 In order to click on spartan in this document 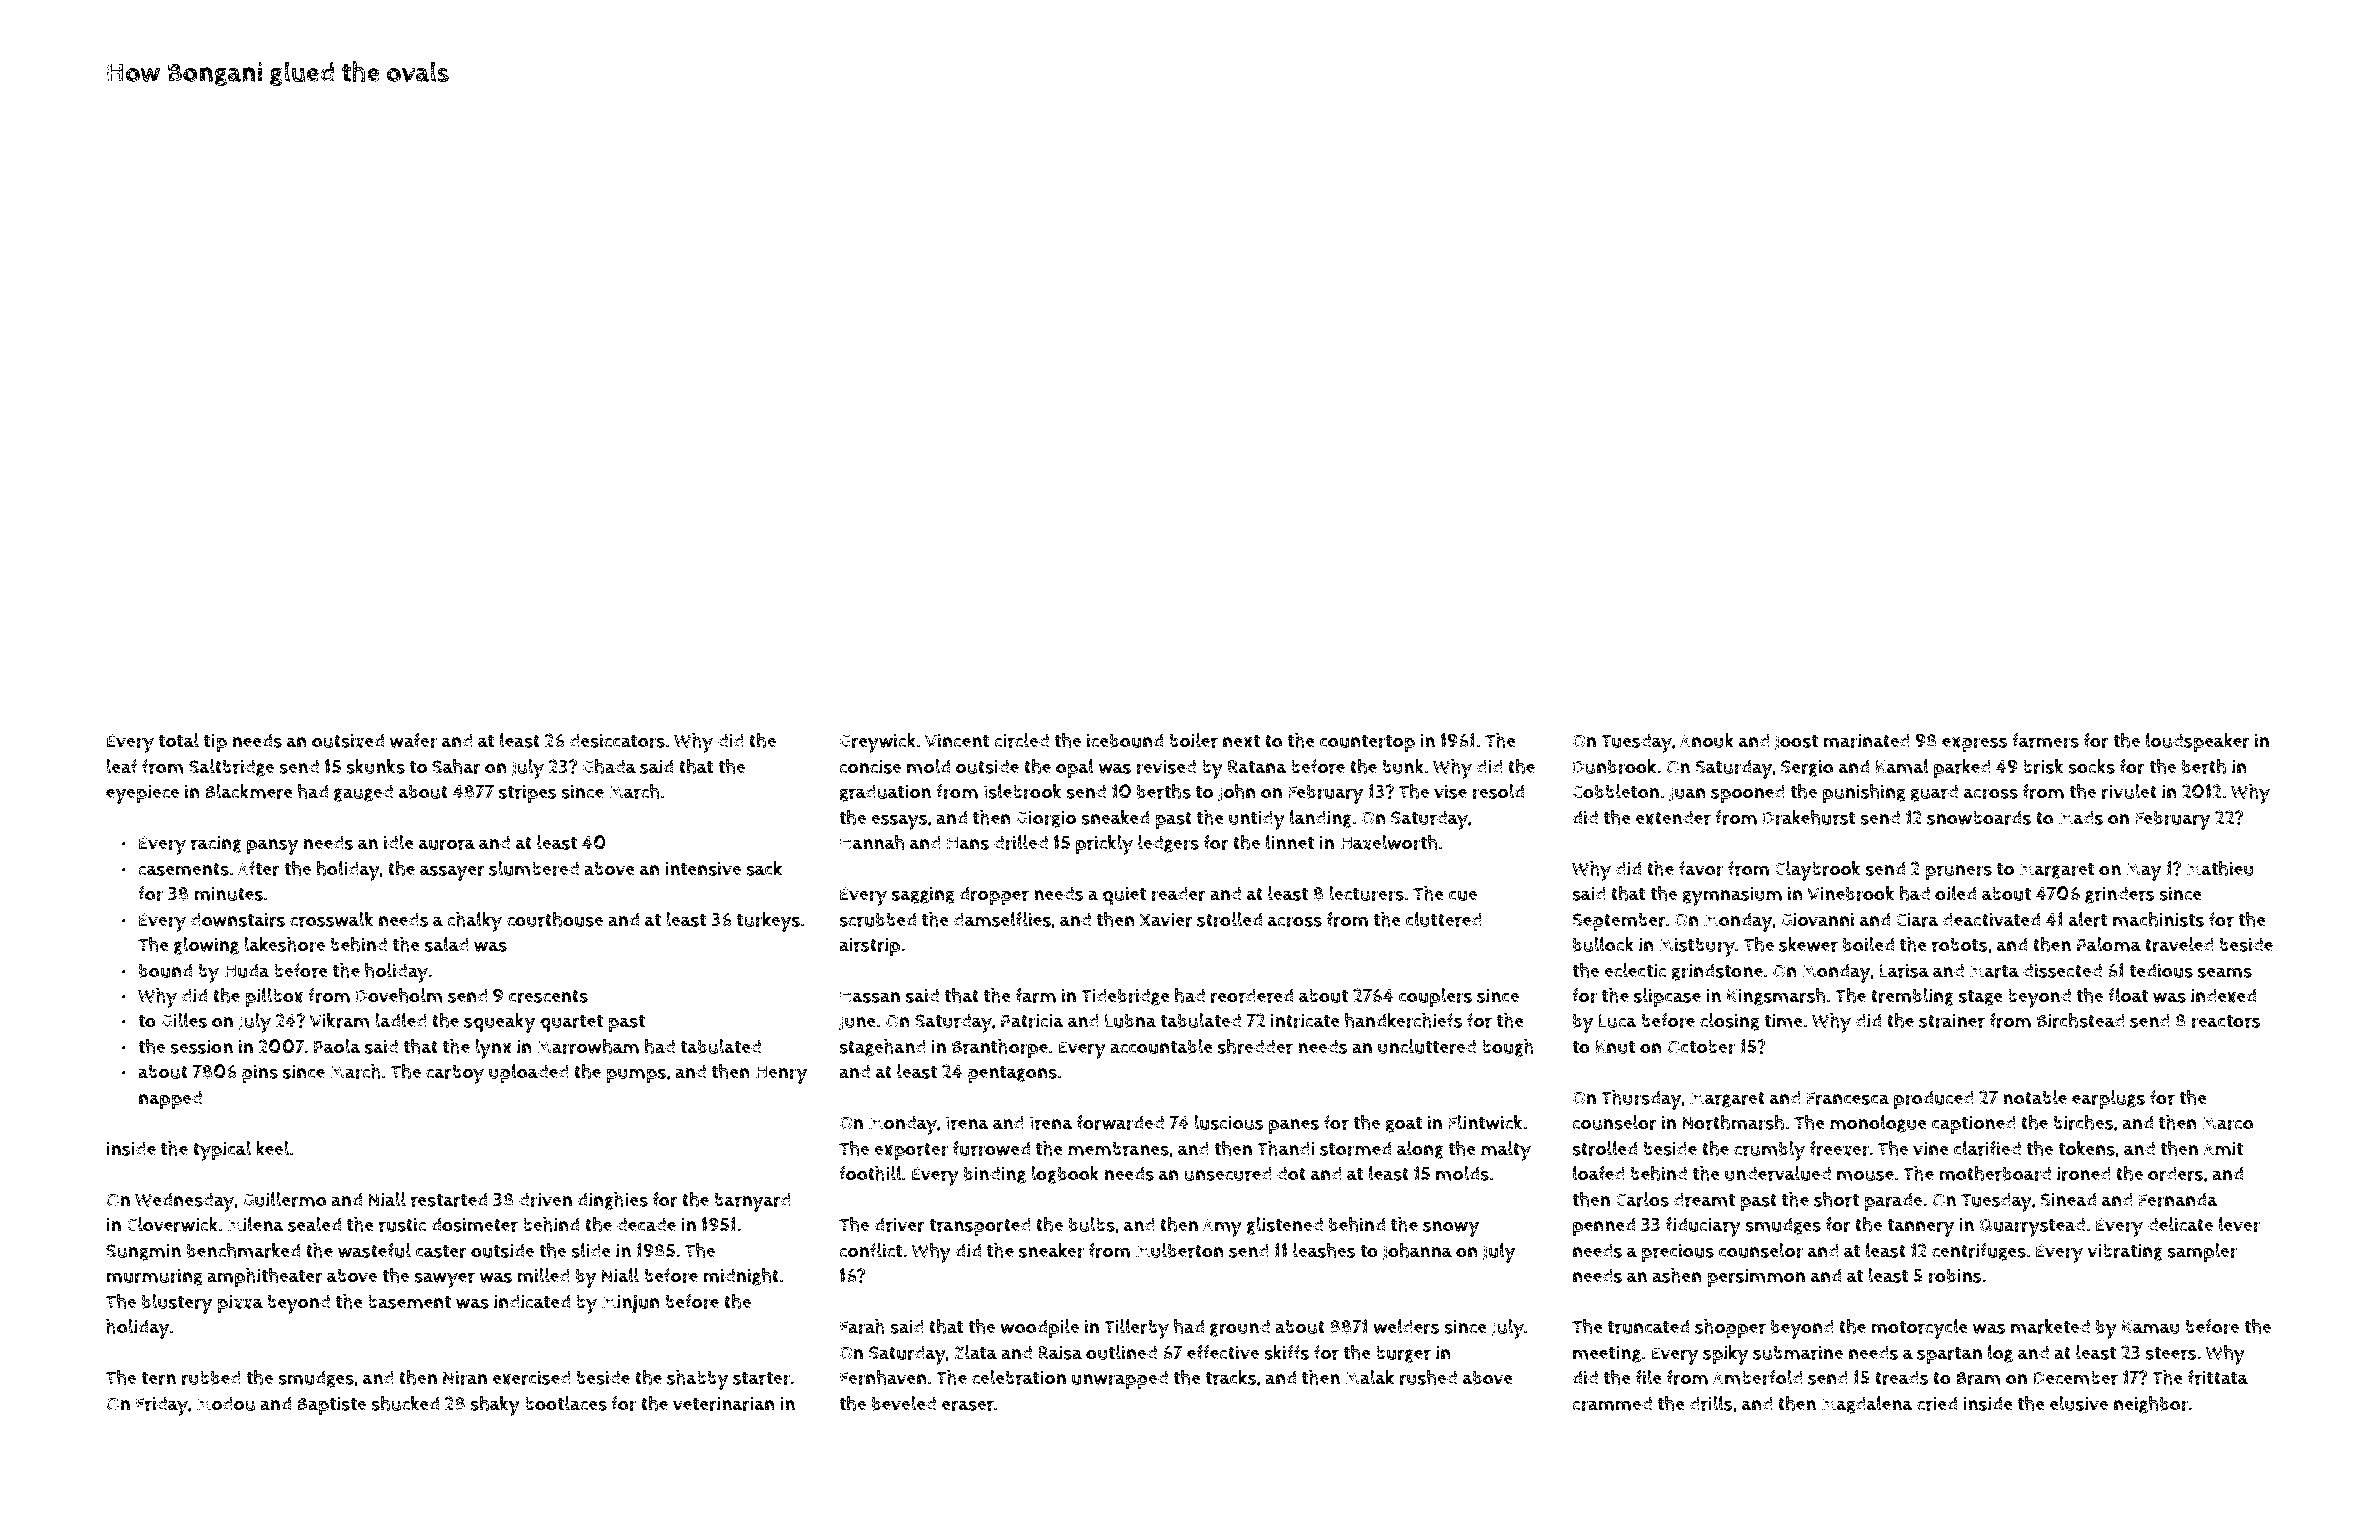, I will do `click(1949, 1355)`.
